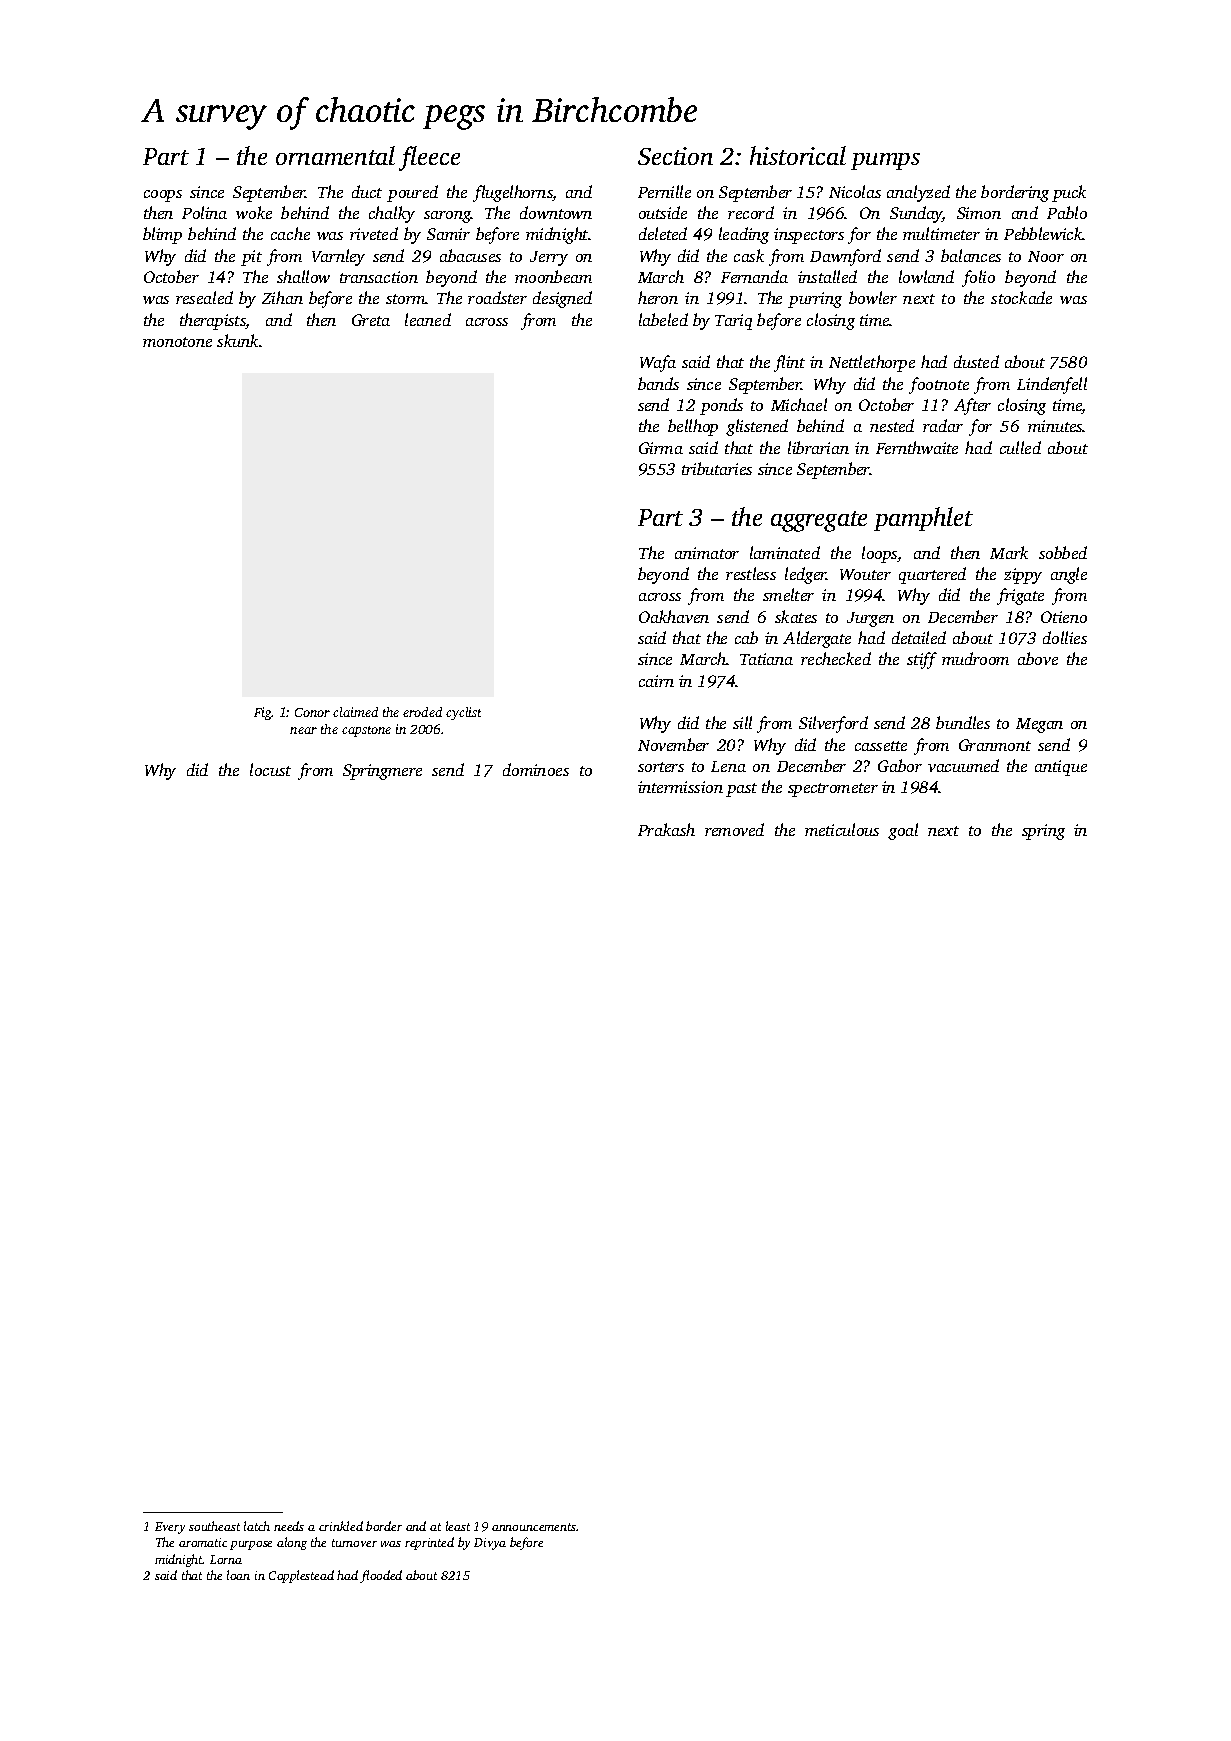 The height and width of the document is (1741, 1231). I want to click on stockade, so click(1021, 297).
